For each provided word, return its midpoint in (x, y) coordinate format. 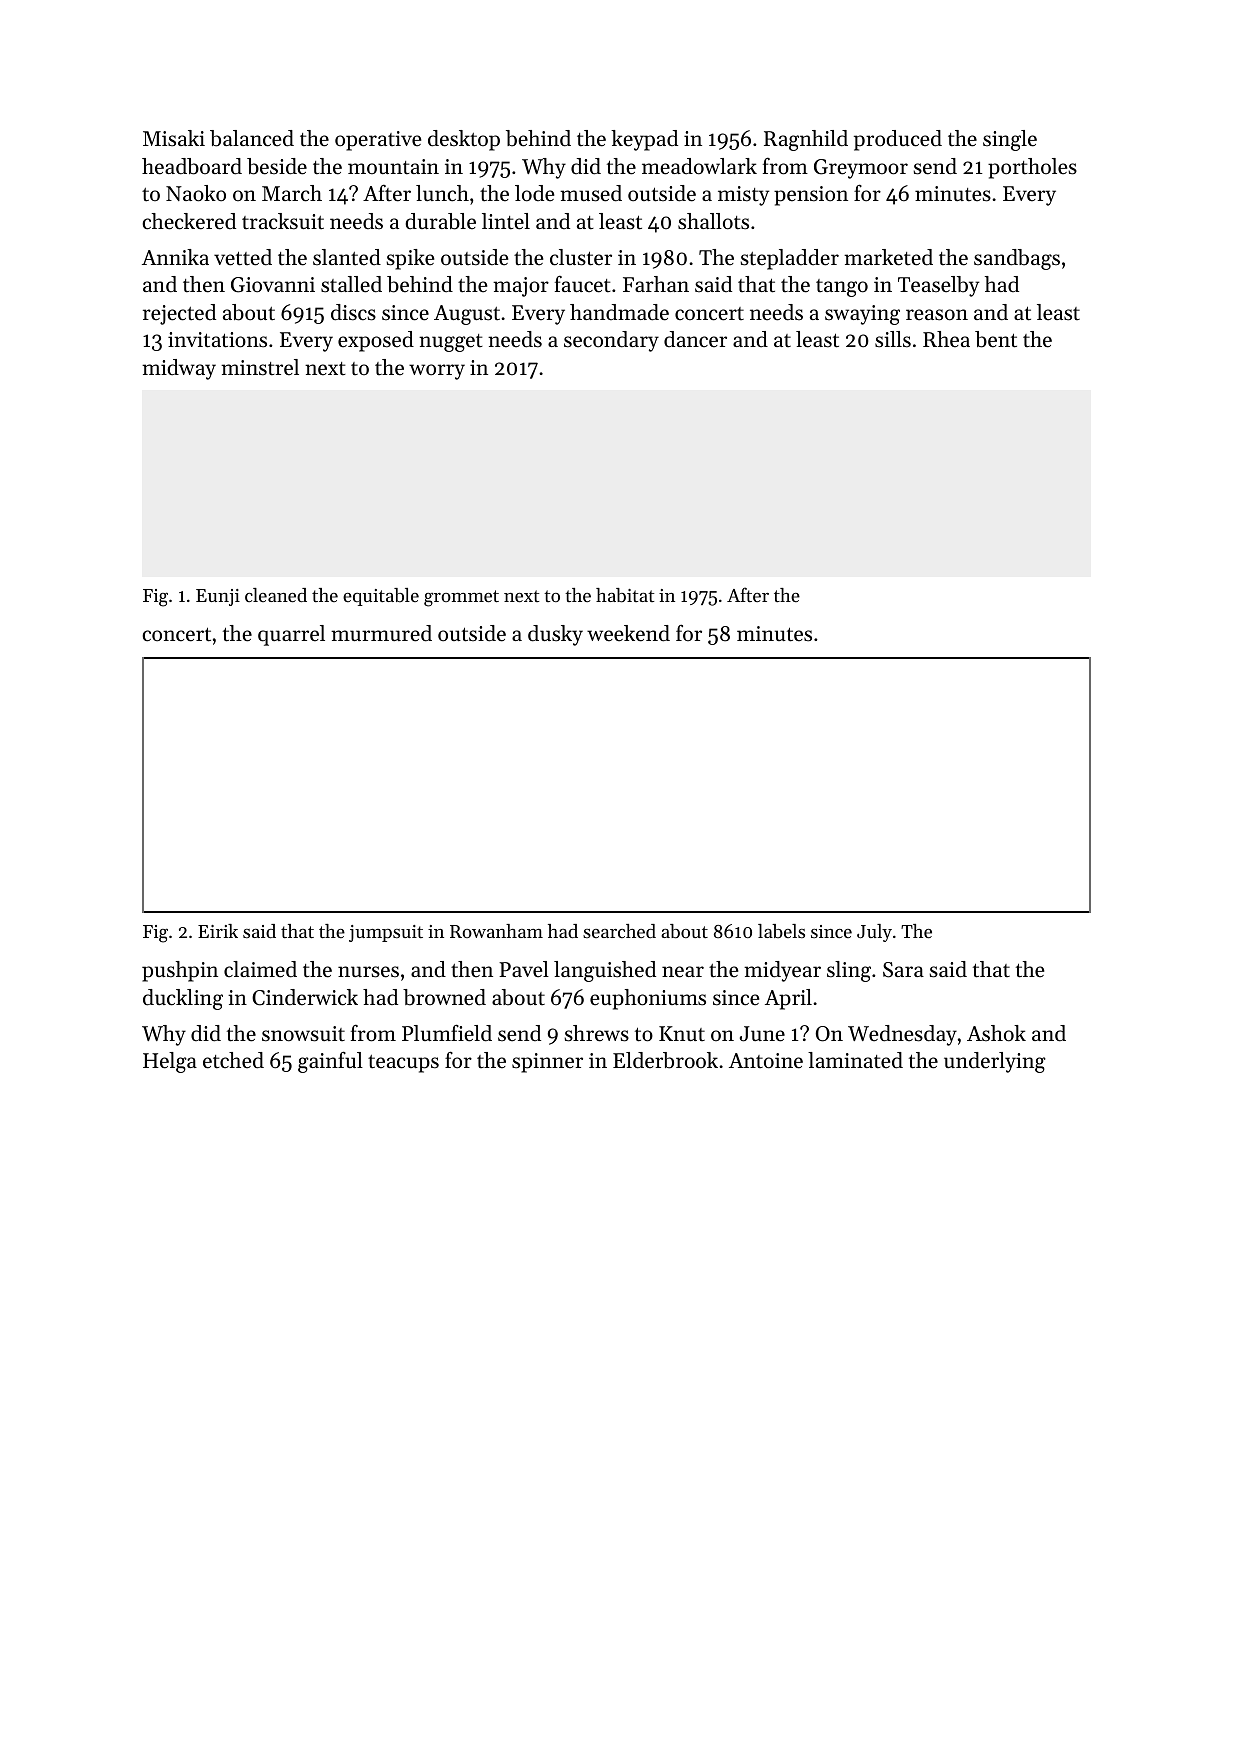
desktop (464, 140)
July (874, 933)
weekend (628, 633)
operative (378, 141)
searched (619, 931)
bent (996, 339)
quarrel (291, 635)
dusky (555, 635)
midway (179, 369)
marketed (888, 257)
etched (233, 1060)
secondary (611, 341)
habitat (625, 595)
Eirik (218, 931)
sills (893, 339)
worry (437, 372)
